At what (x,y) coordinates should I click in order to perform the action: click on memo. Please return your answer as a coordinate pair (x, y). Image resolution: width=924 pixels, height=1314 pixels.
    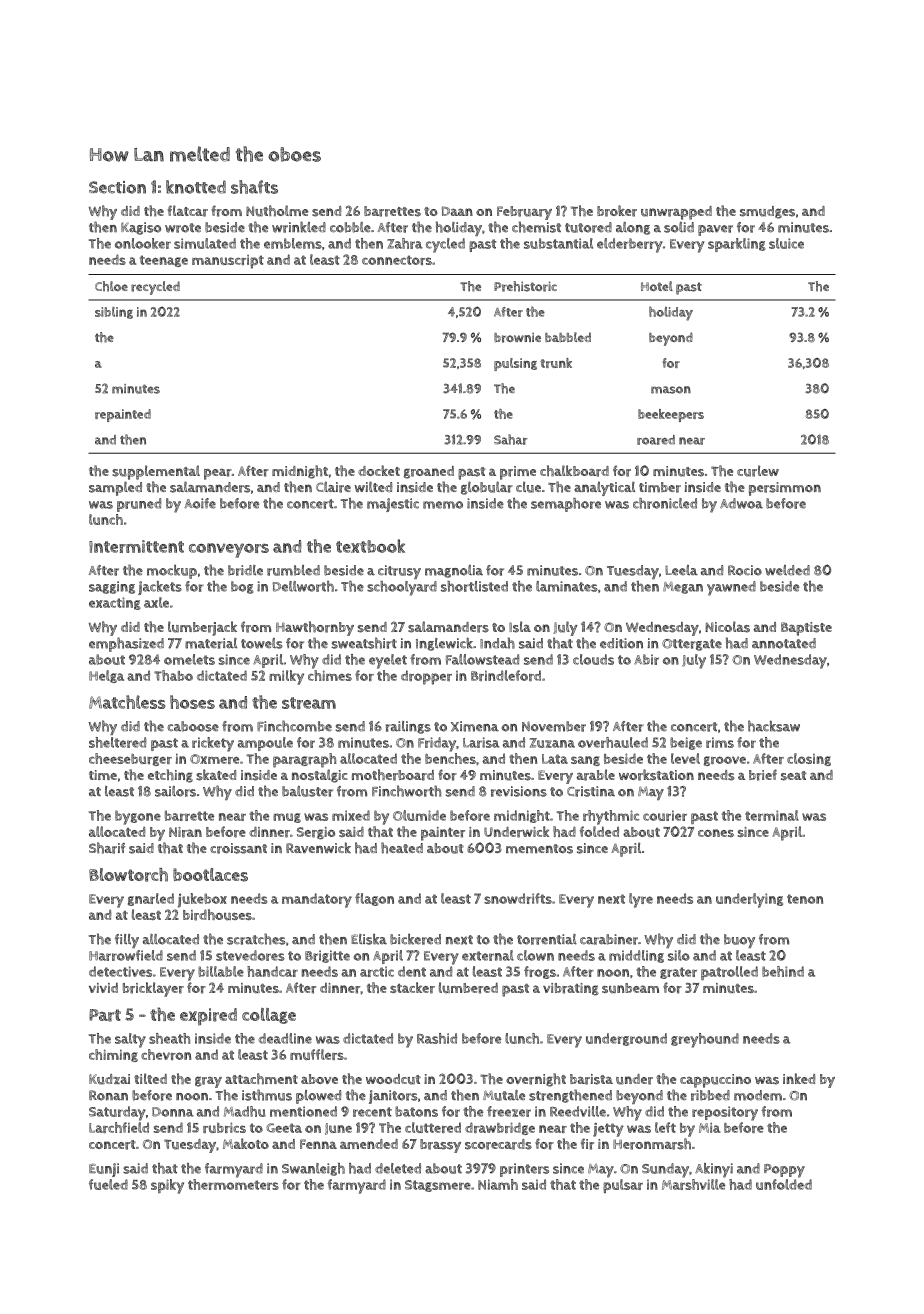
    Looking at the image, I should click on (443, 505).
